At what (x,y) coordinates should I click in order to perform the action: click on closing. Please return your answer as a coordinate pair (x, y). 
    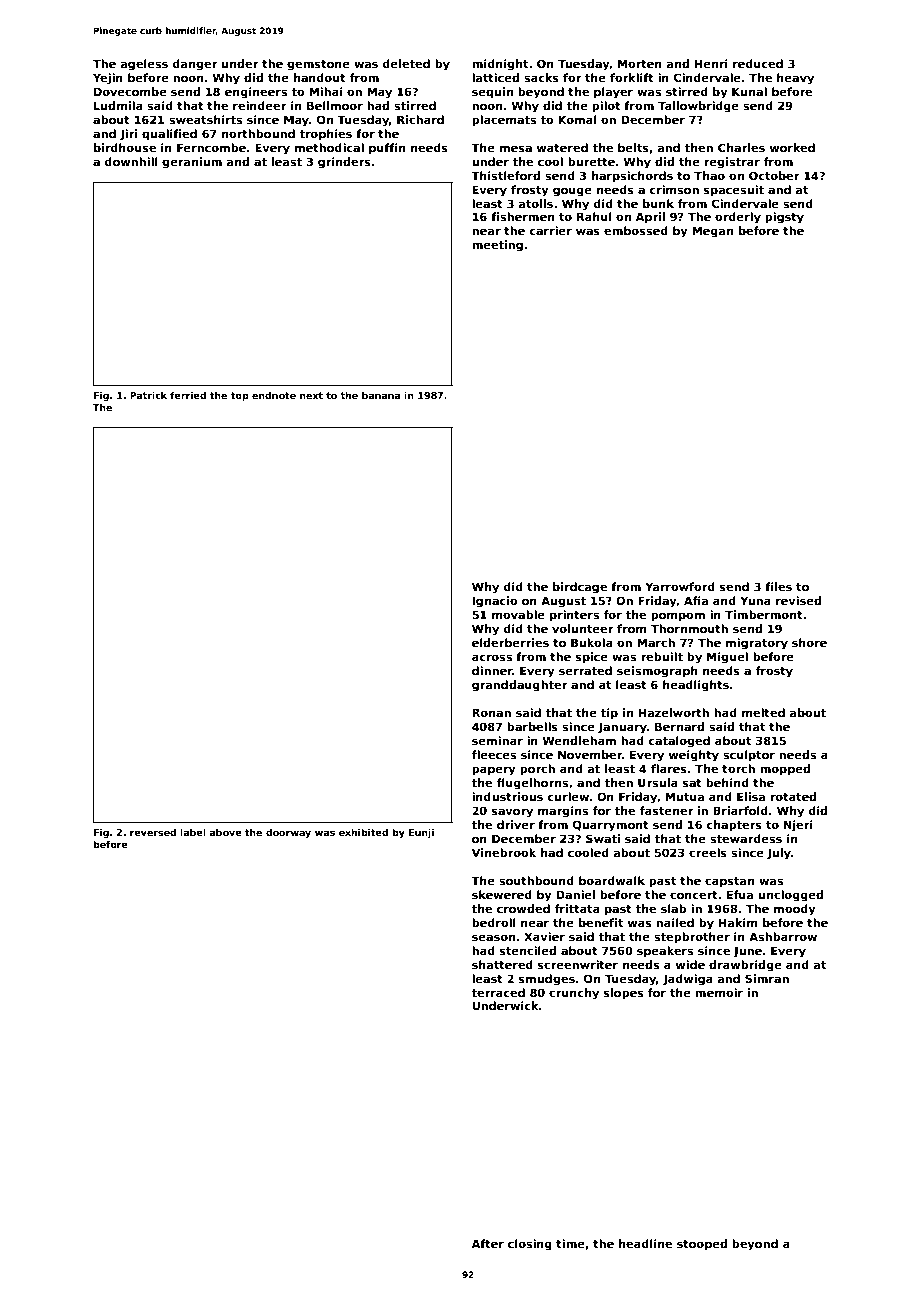
    Looking at the image, I should click on (530, 1245).
